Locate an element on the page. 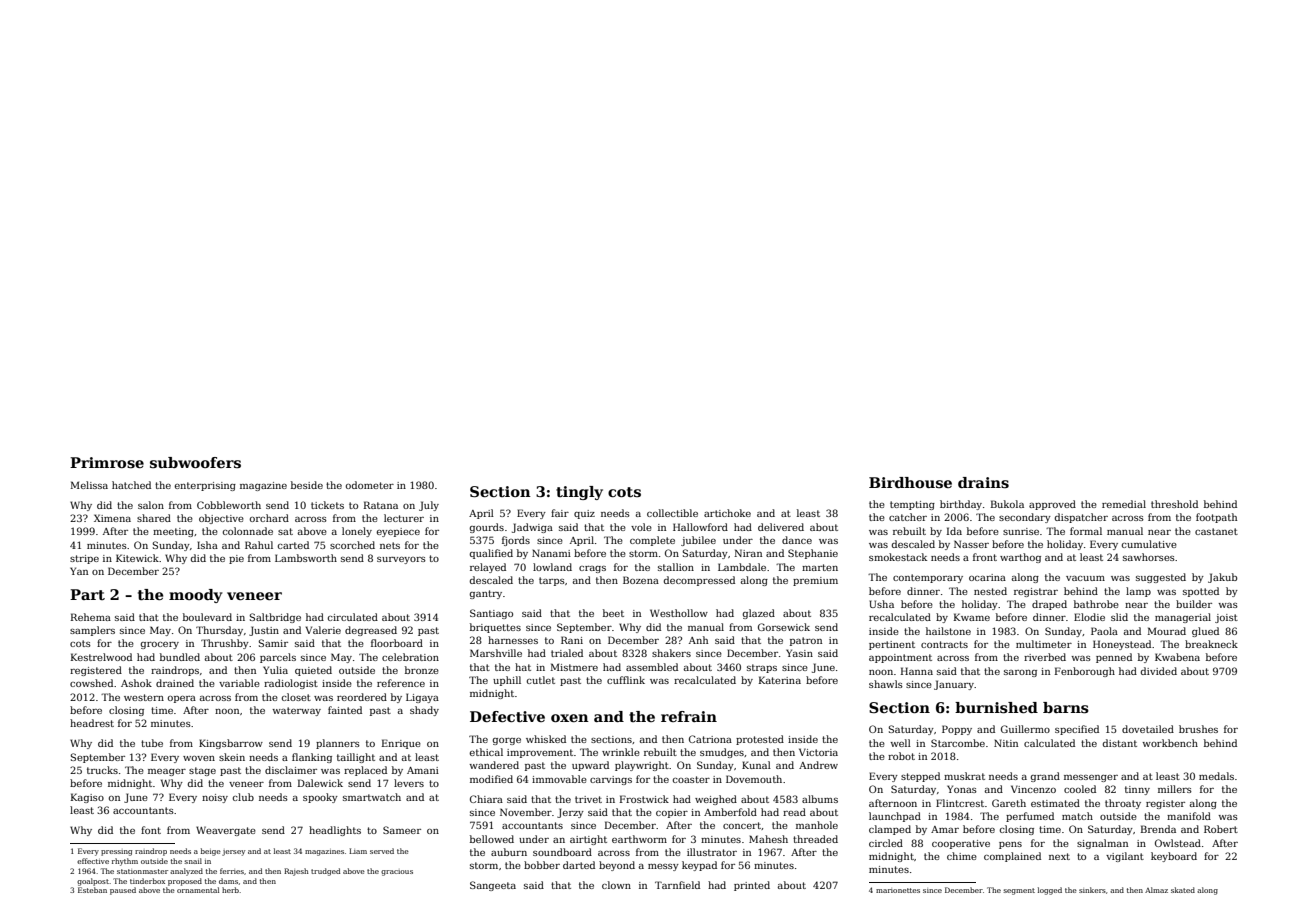 The width and height of the image is (1308, 924). wandered is located at coordinates (494, 765).
